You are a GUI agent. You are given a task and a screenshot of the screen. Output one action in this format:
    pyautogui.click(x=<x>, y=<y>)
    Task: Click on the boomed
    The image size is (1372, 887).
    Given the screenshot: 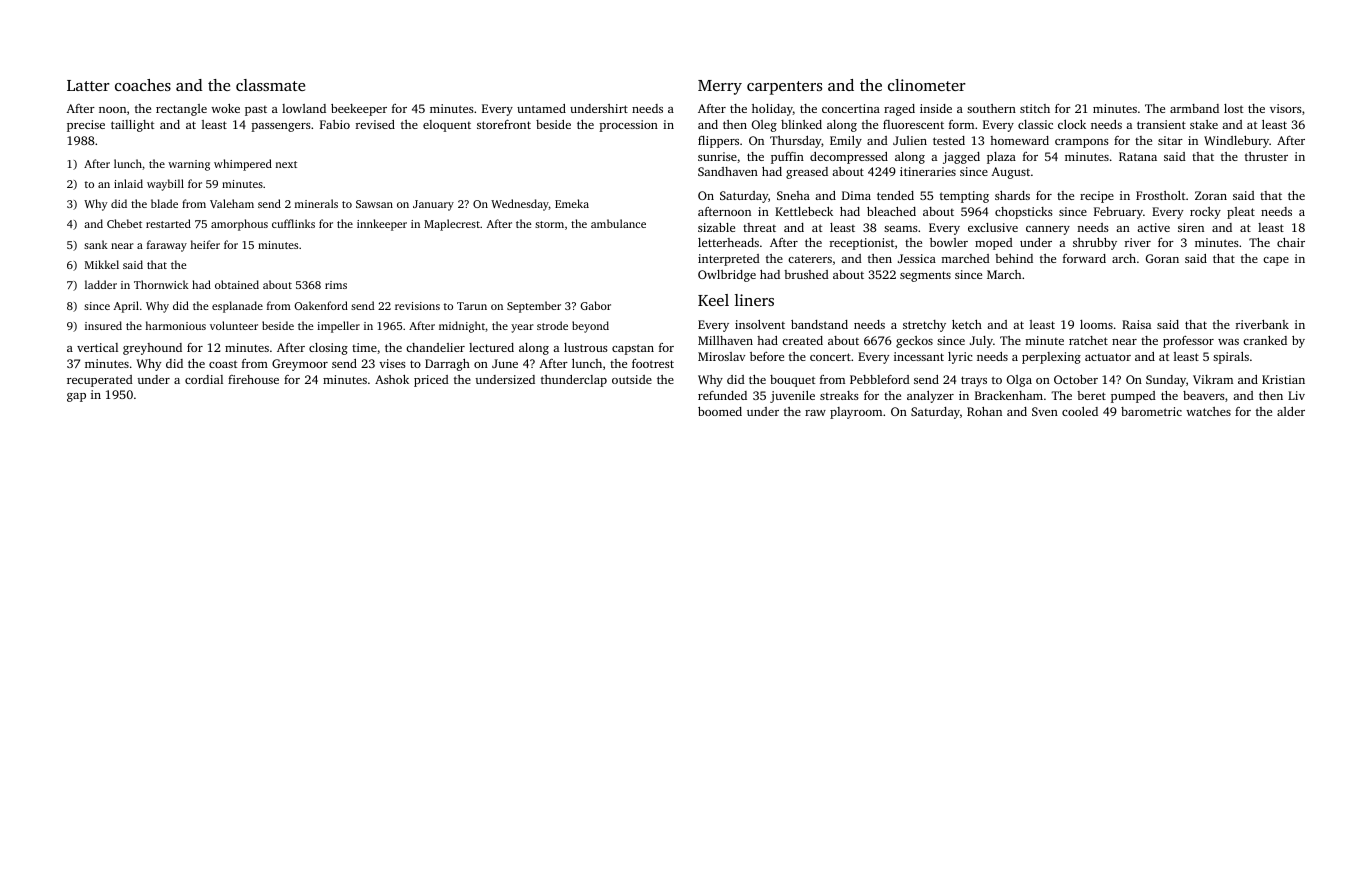 What is the action you would take?
    pyautogui.click(x=720, y=411)
